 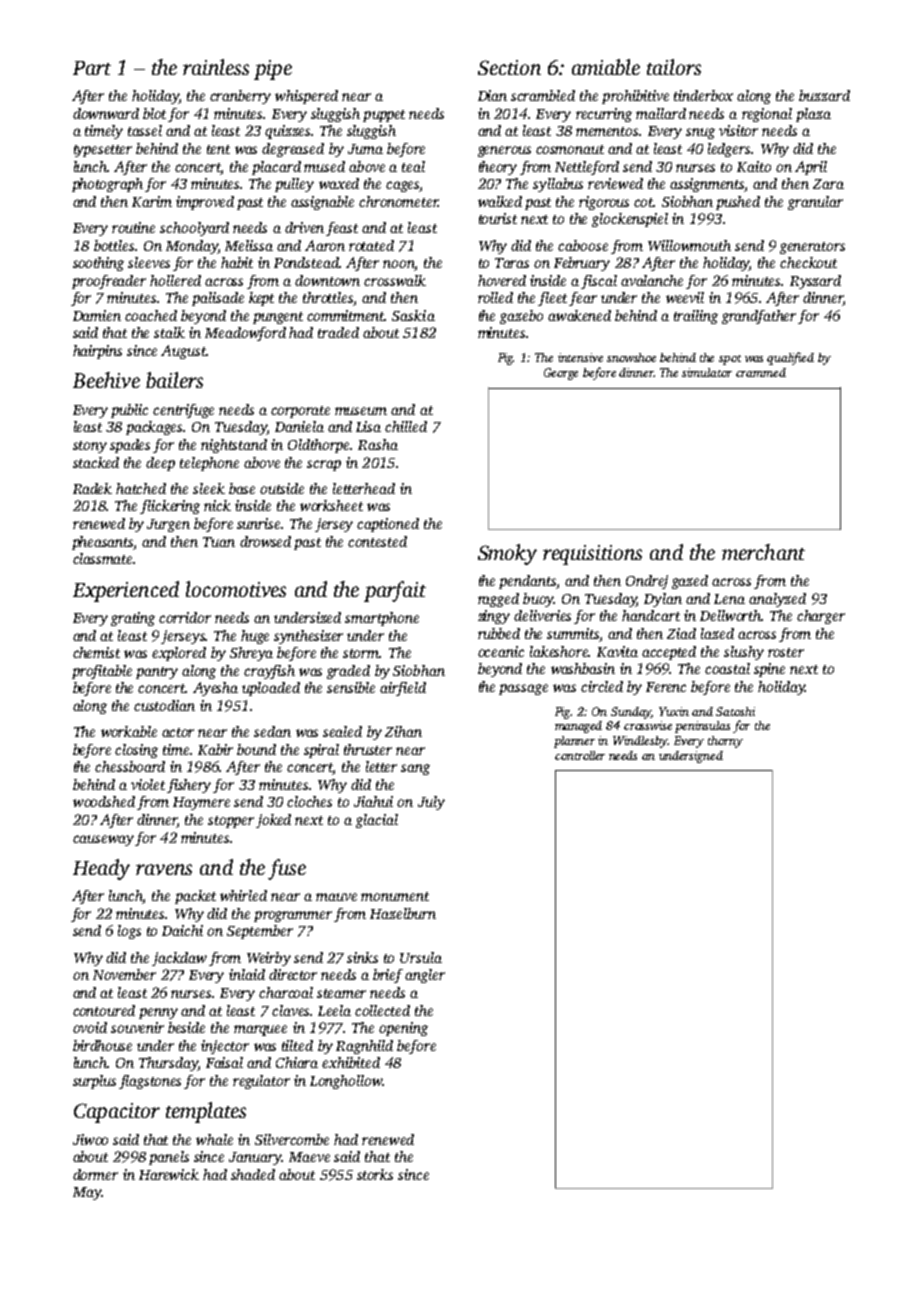 I want to click on Beehive, so click(x=106, y=380).
